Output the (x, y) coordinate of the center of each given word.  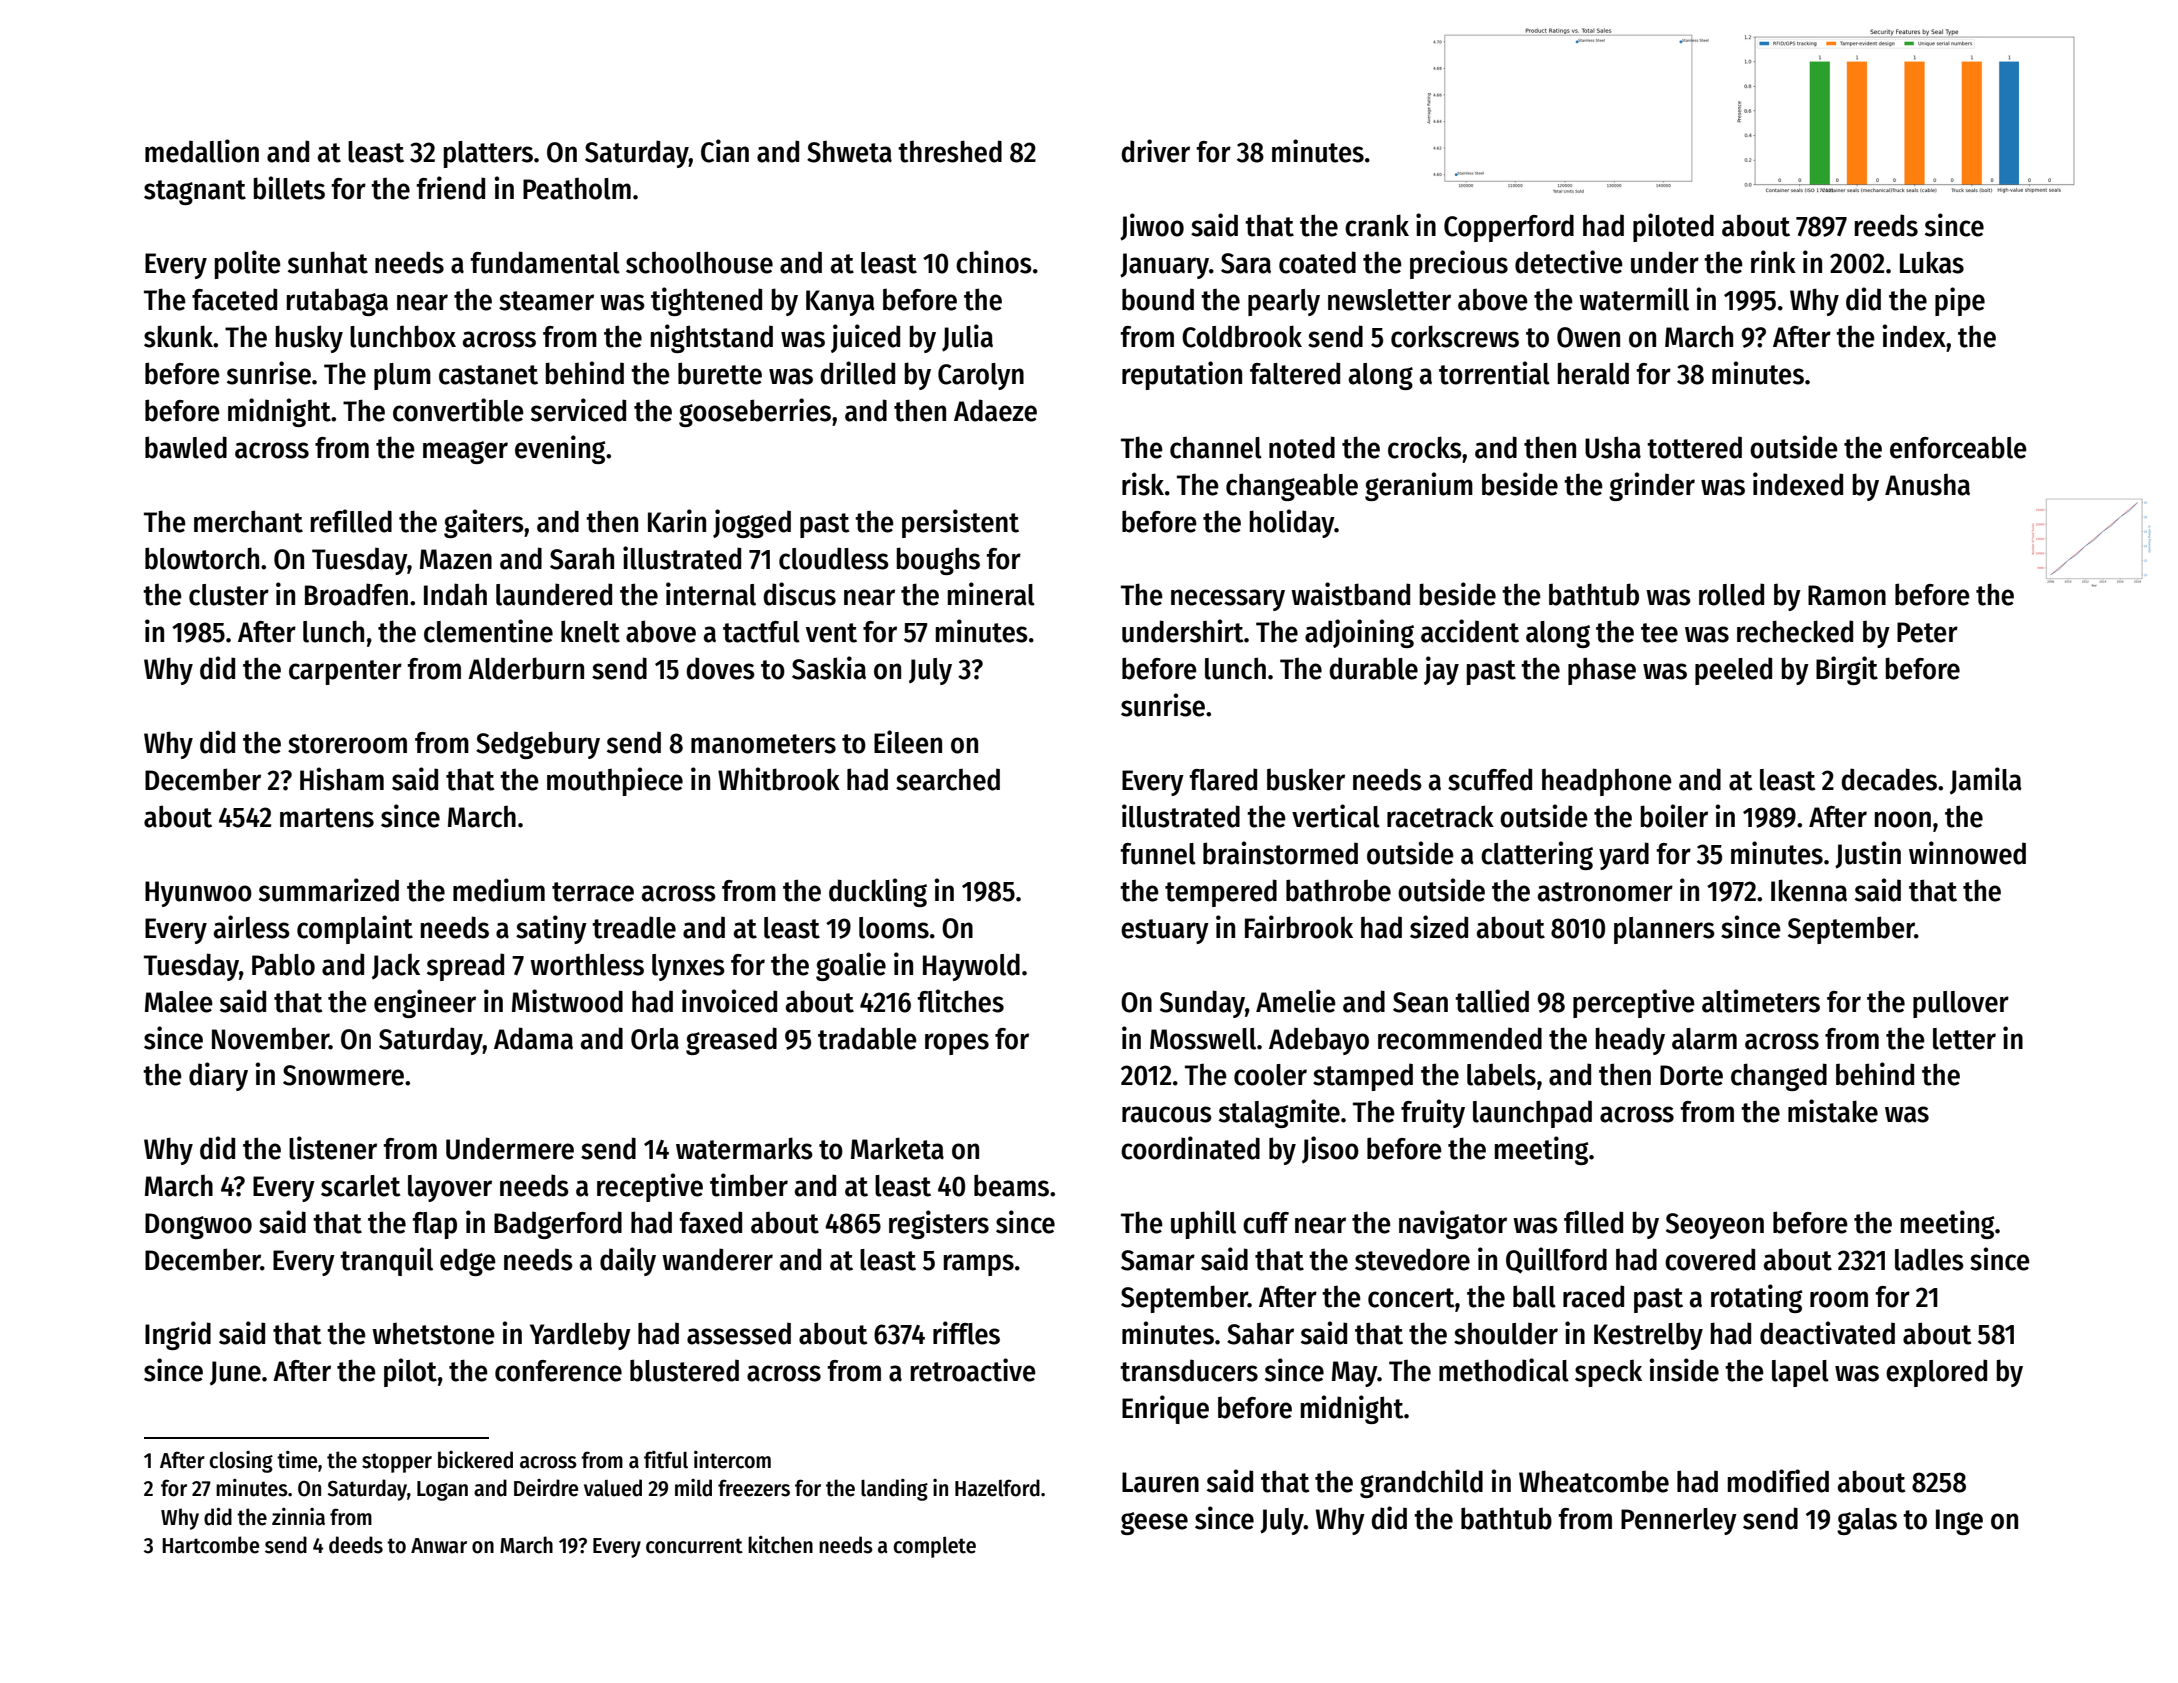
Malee (179, 1002)
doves (720, 668)
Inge (1959, 1522)
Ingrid (178, 1335)
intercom (732, 1460)
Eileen (908, 742)
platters (488, 154)
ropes (957, 1044)
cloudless (834, 558)
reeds (1886, 225)
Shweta (849, 152)
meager (465, 452)
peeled (1733, 671)
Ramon (1847, 595)
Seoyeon (1715, 1226)
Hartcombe (210, 1545)
